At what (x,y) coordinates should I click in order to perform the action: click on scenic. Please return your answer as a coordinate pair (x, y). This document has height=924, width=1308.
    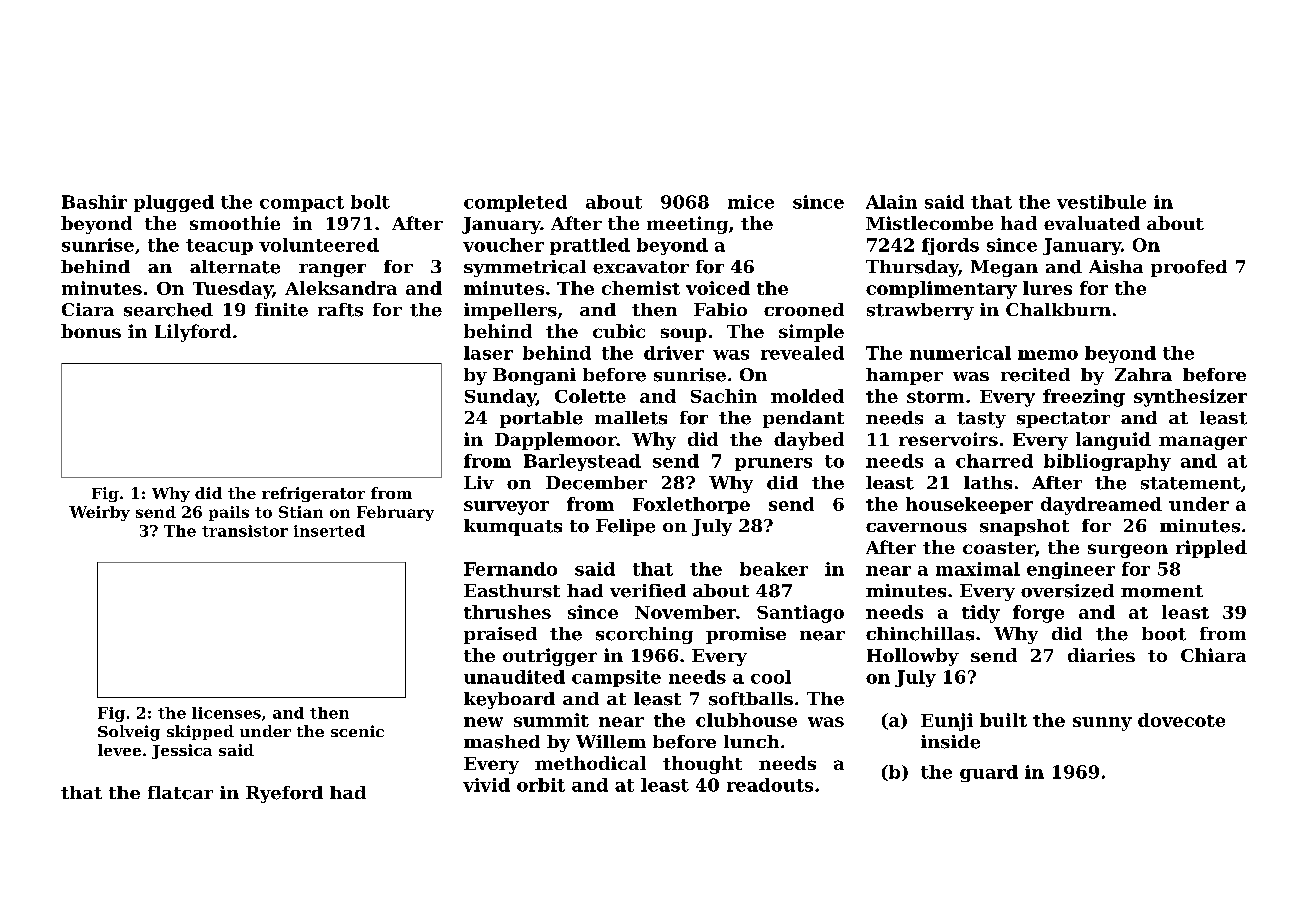
    Looking at the image, I should click on (357, 731).
